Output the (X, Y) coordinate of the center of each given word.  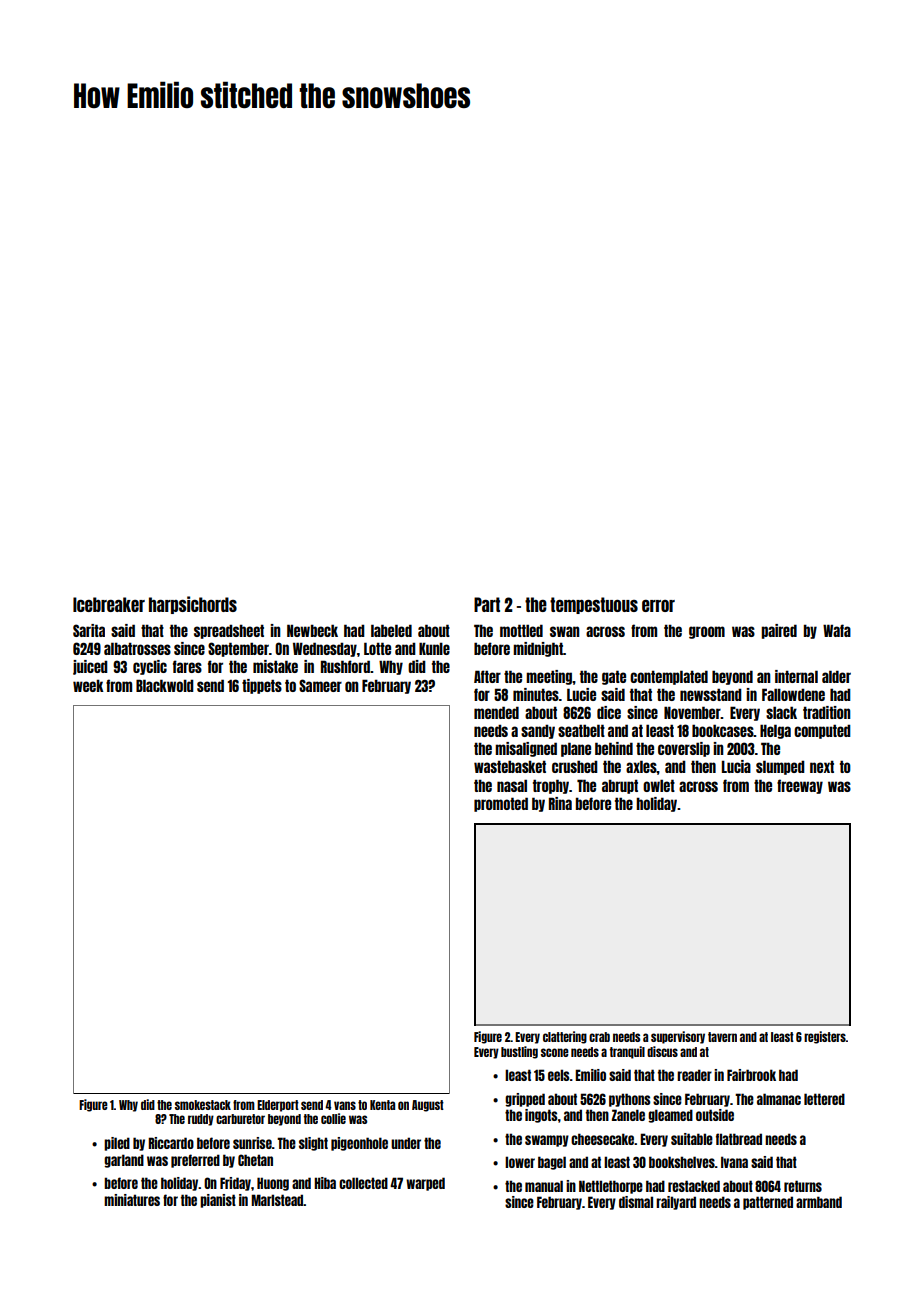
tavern (722, 1037)
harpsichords (193, 605)
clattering (565, 1037)
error (658, 606)
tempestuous (594, 605)
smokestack (203, 1105)
